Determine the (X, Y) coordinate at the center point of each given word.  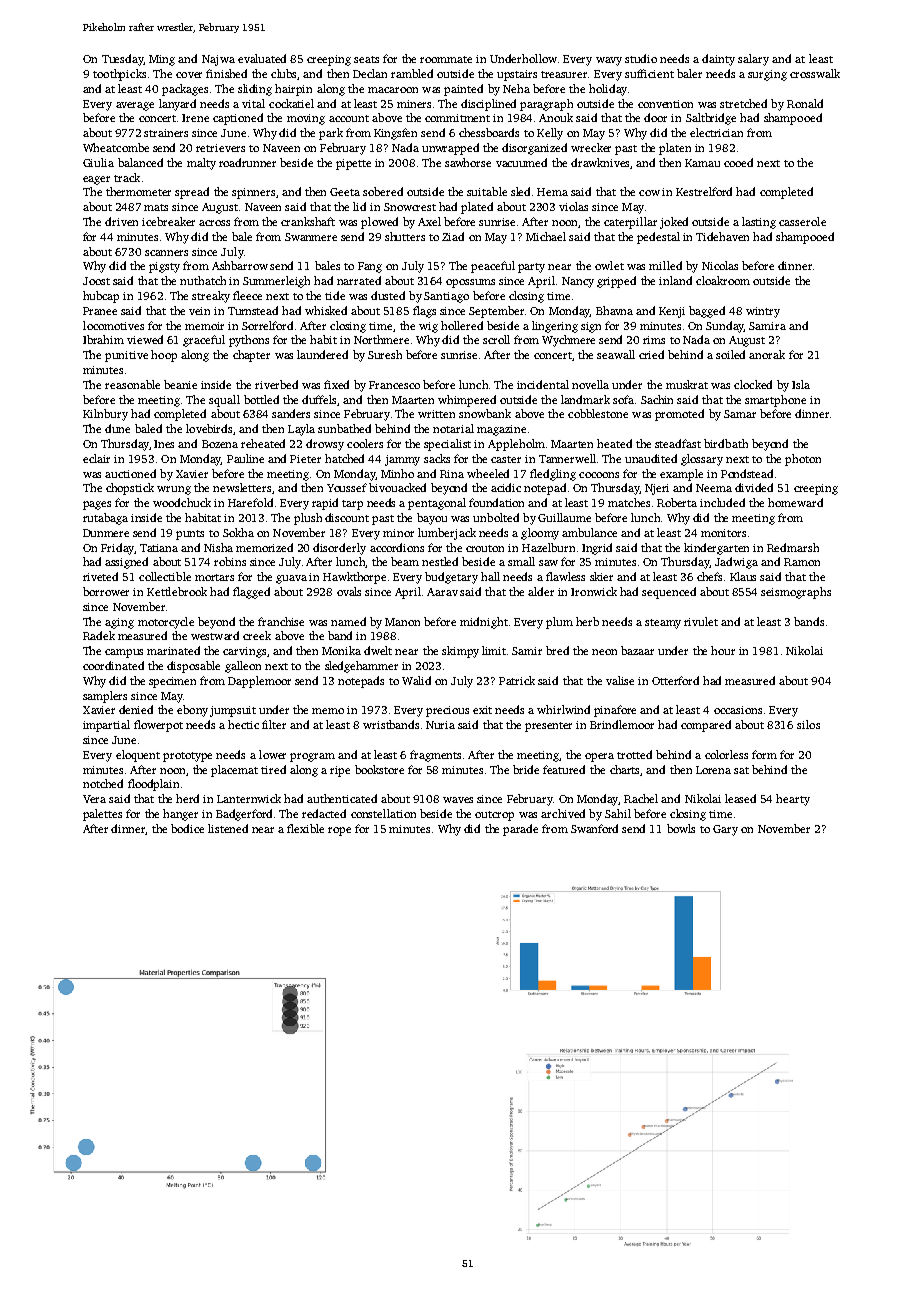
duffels (320, 400)
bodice (187, 828)
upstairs (517, 75)
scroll (496, 339)
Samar (740, 414)
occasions (738, 710)
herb (587, 621)
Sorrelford (267, 325)
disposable (193, 667)
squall (224, 401)
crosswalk (815, 73)
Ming (162, 60)
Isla (801, 384)
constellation (383, 813)
